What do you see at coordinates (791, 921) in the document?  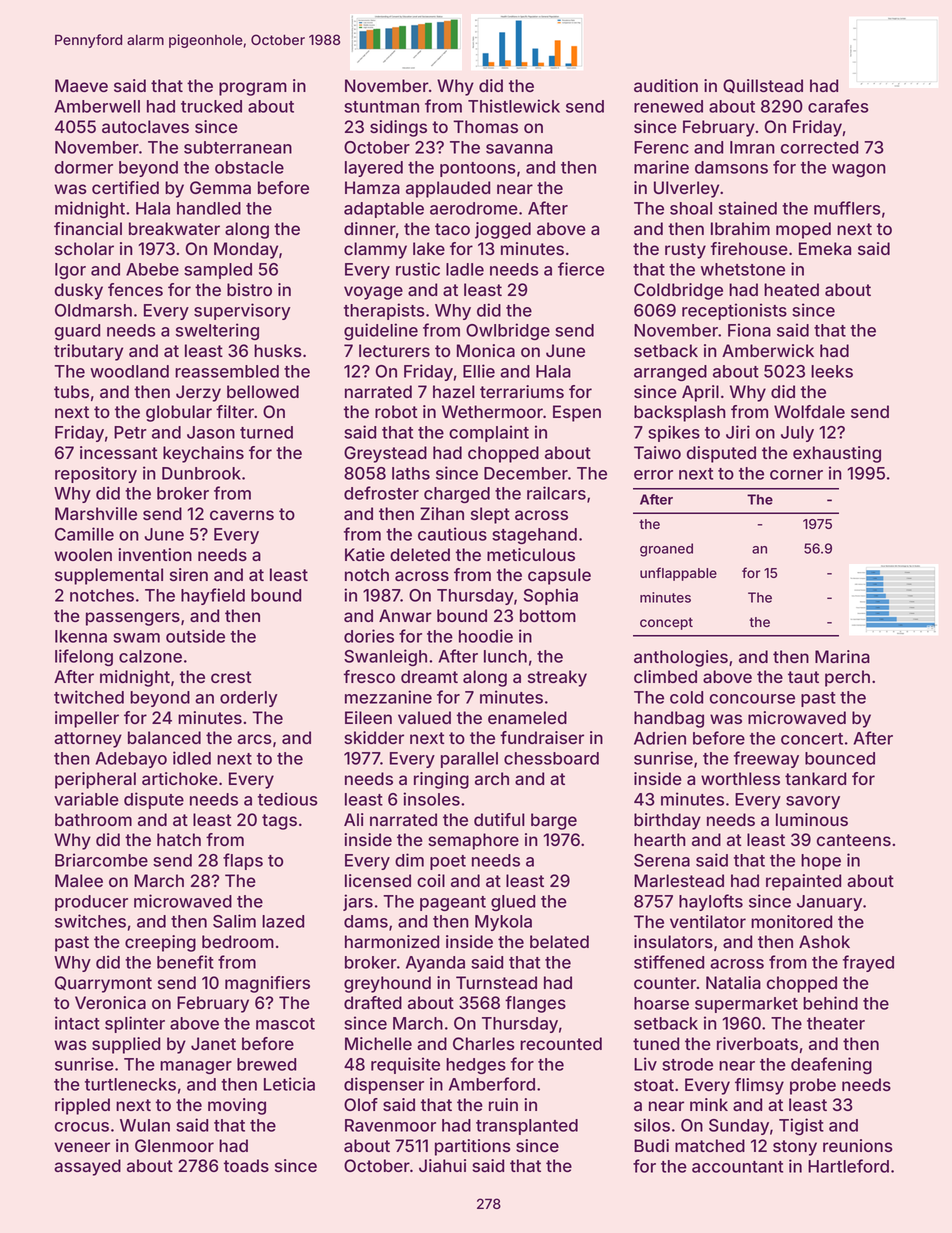 I see `monitored` at bounding box center [791, 921].
